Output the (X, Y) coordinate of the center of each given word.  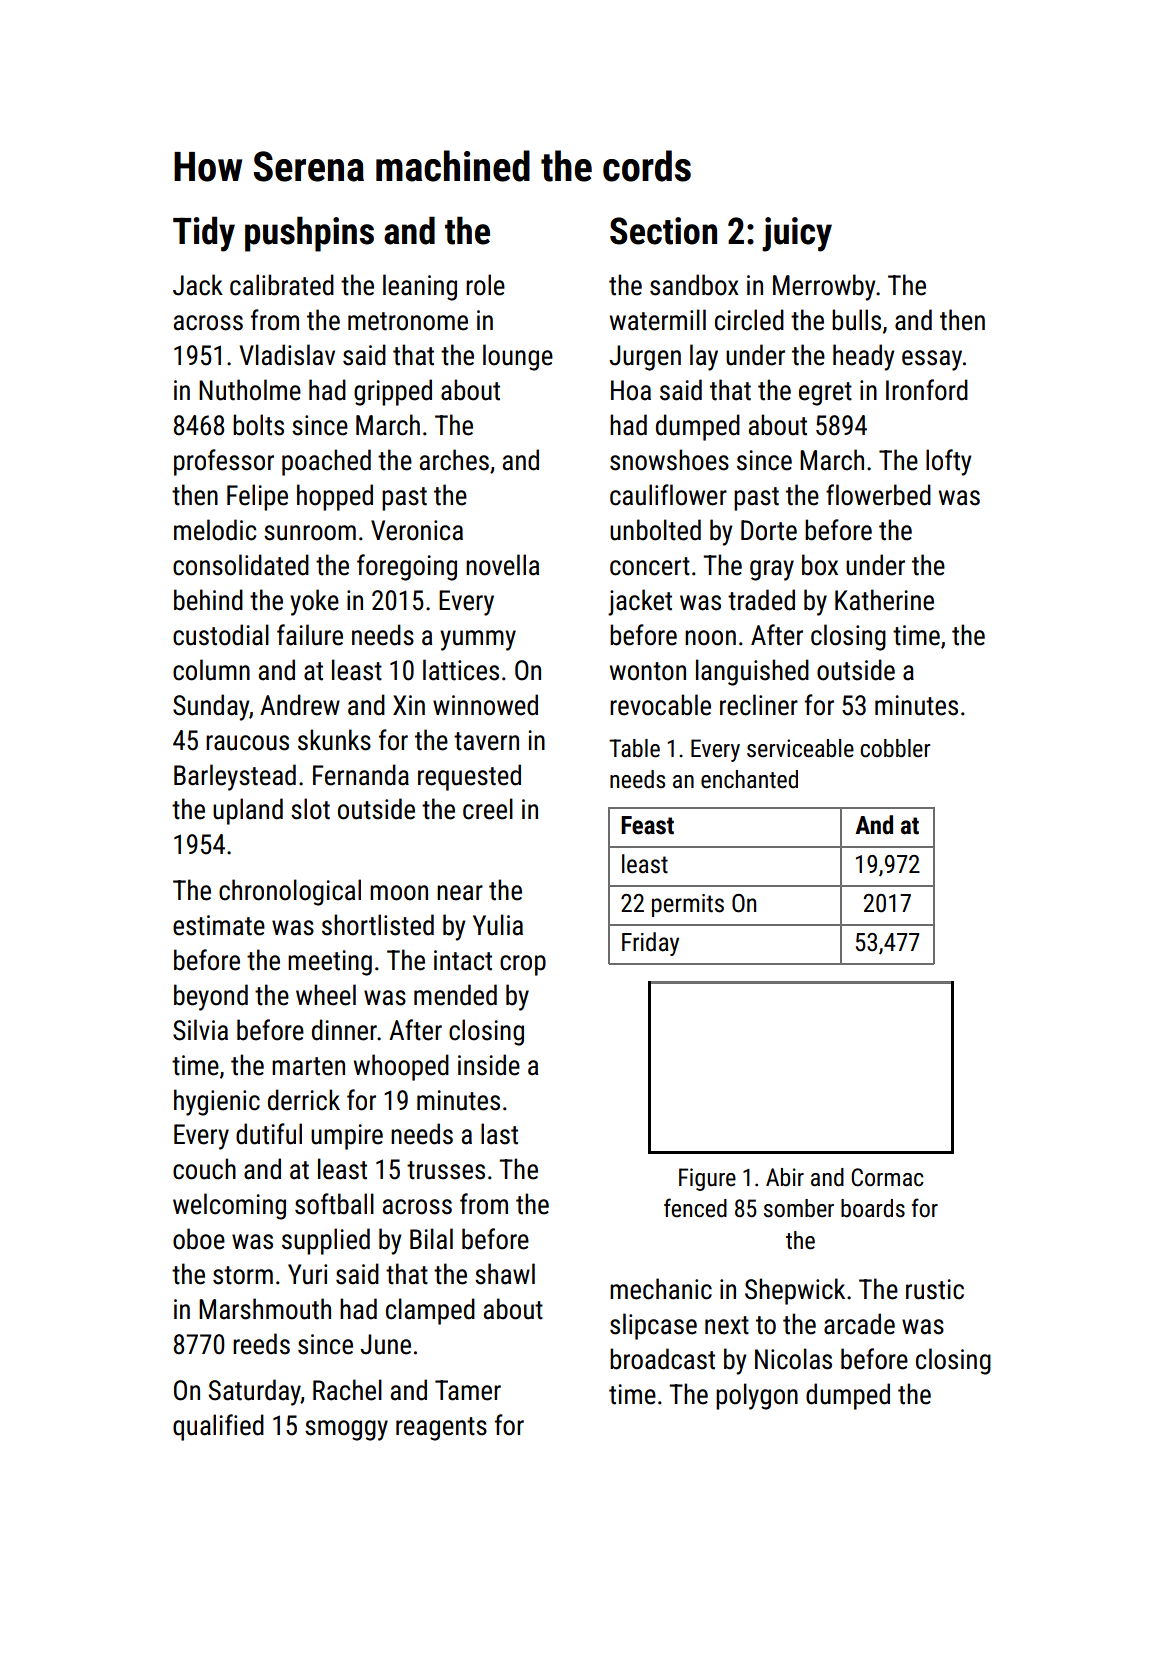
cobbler (895, 748)
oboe (199, 1239)
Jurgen (645, 358)
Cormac (887, 1177)
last (499, 1134)
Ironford (927, 390)
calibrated (282, 285)
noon (710, 638)
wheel (326, 995)
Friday (650, 944)
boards (873, 1208)
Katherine (884, 600)
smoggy (346, 1430)
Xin (409, 705)
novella (502, 565)
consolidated (241, 565)
